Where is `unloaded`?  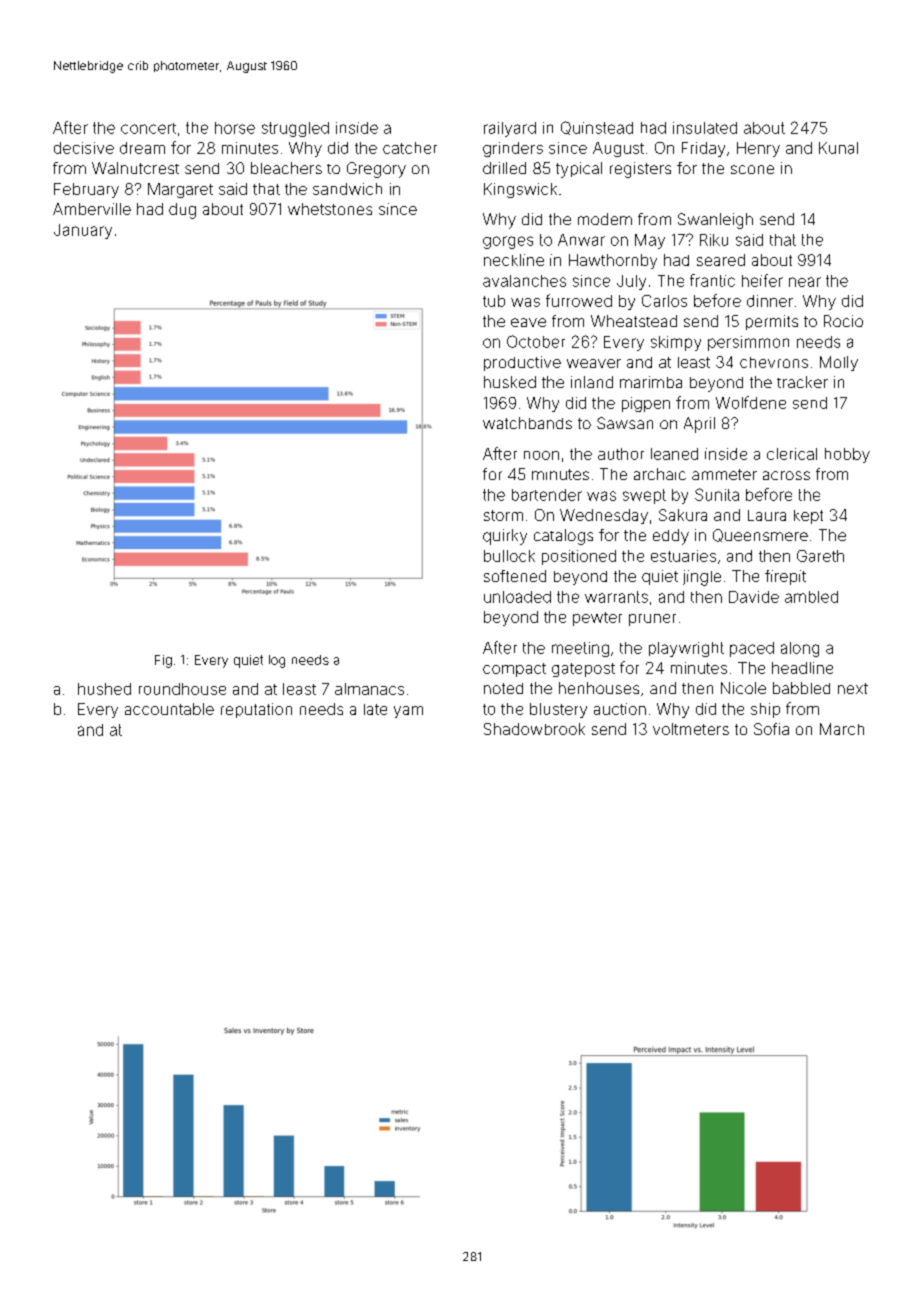 unloaded is located at coordinates (517, 597).
